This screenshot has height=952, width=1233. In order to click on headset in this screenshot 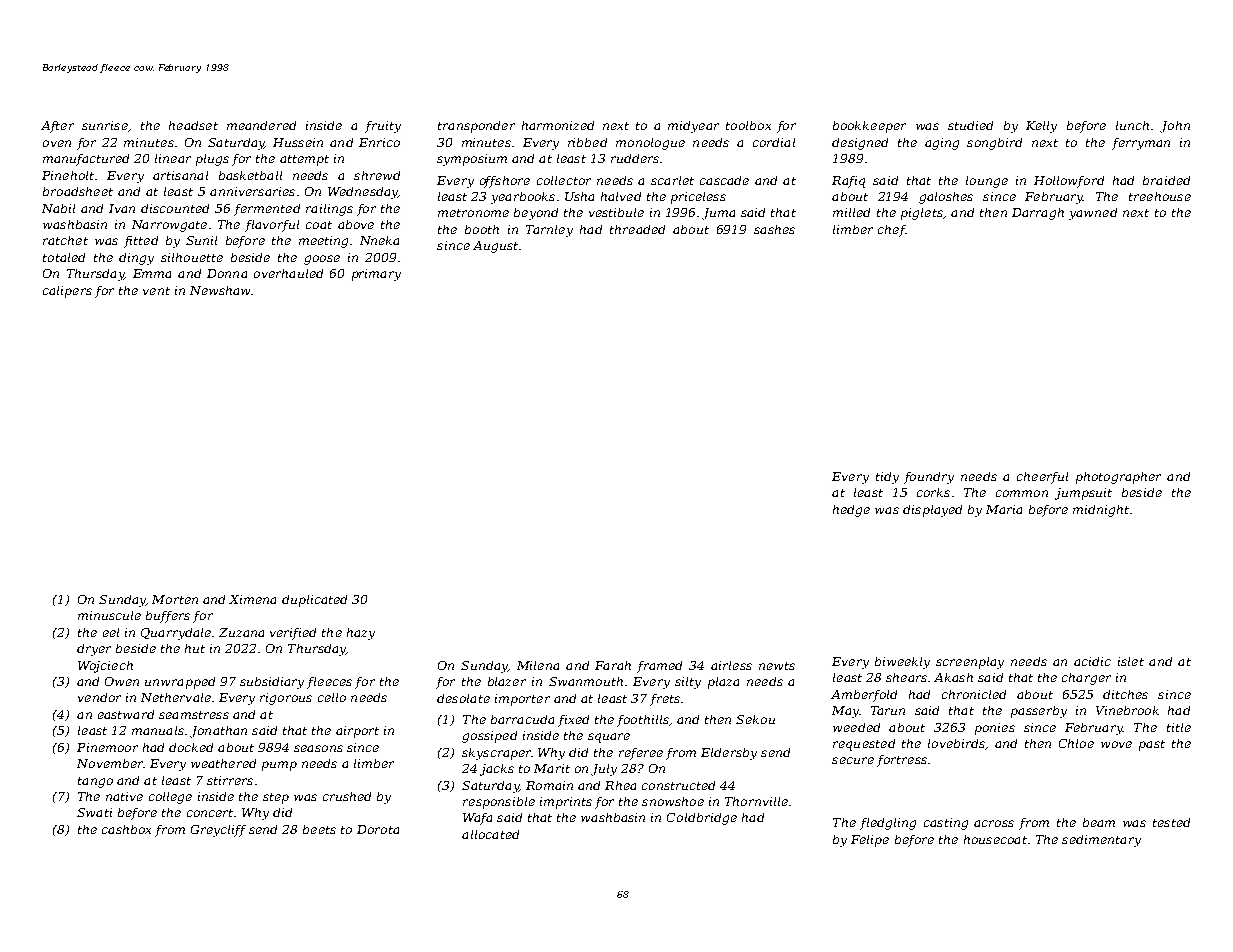, I will do `click(193, 125)`.
